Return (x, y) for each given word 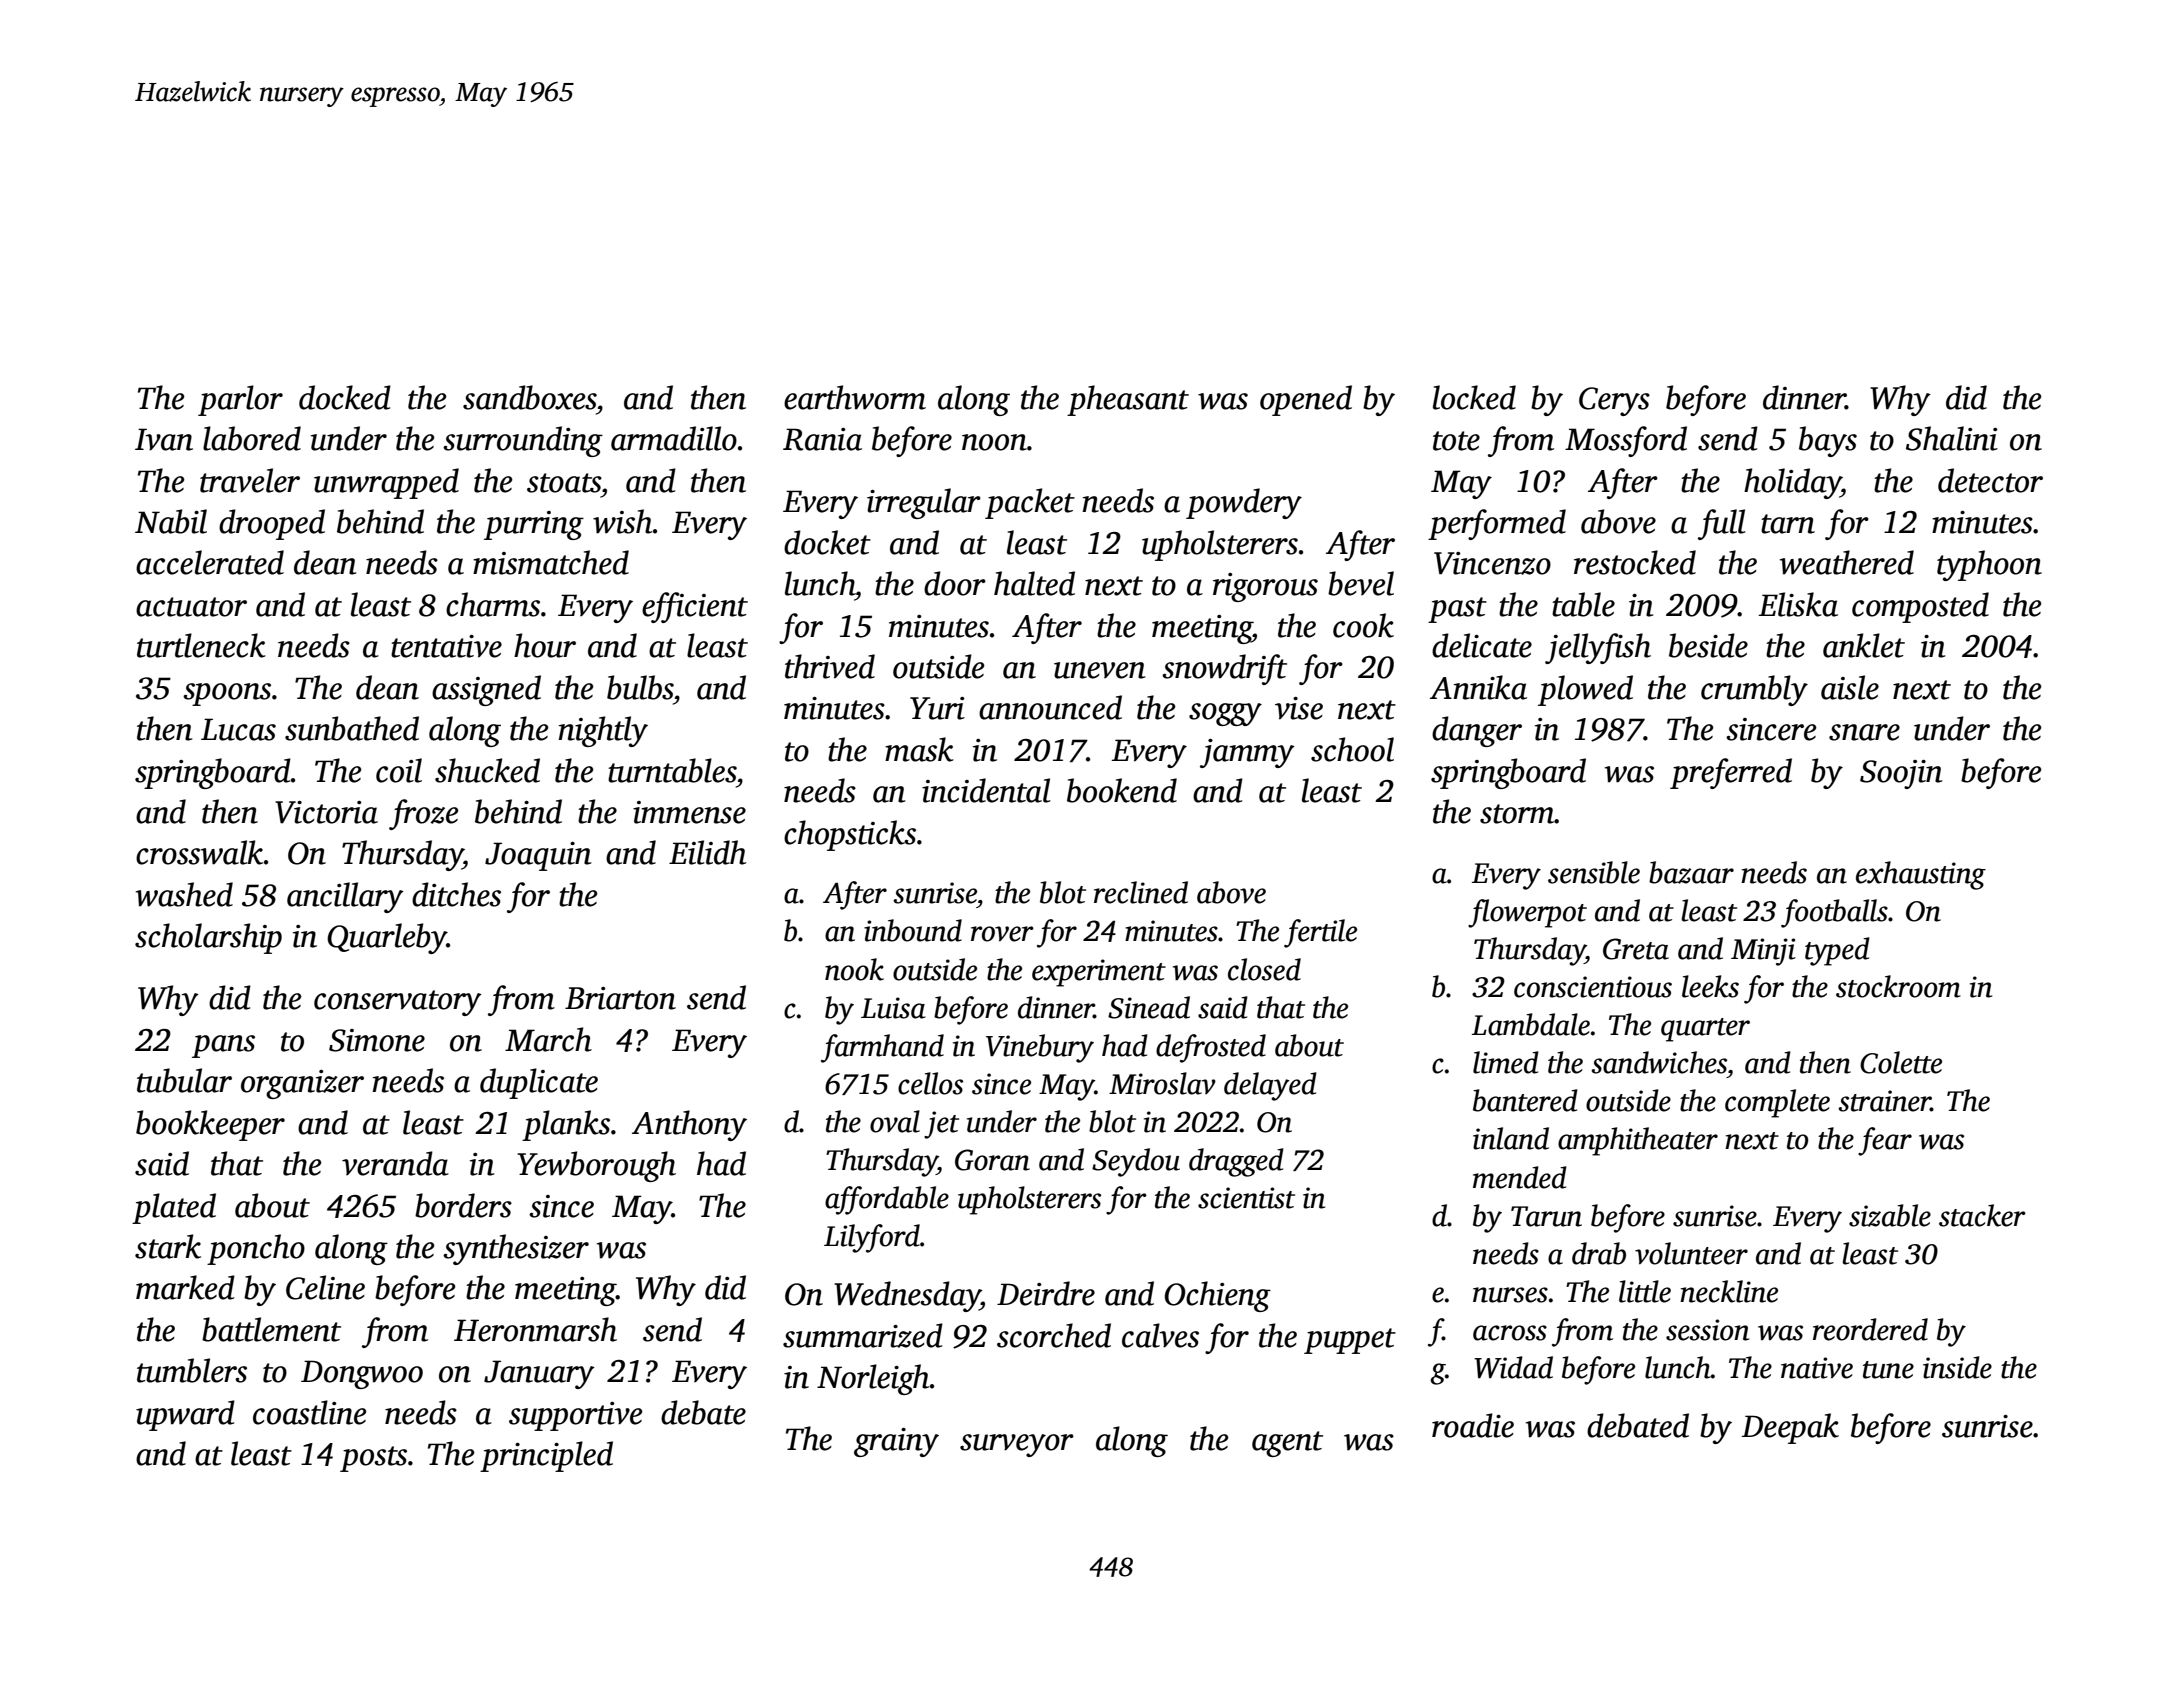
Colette (1901, 1062)
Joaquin (538, 856)
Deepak (1790, 1428)
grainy (896, 1442)
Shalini (1952, 438)
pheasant (1128, 400)
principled (546, 1456)
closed (1264, 969)
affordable (887, 1200)
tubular (184, 1080)
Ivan (164, 439)
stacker (1982, 1215)
